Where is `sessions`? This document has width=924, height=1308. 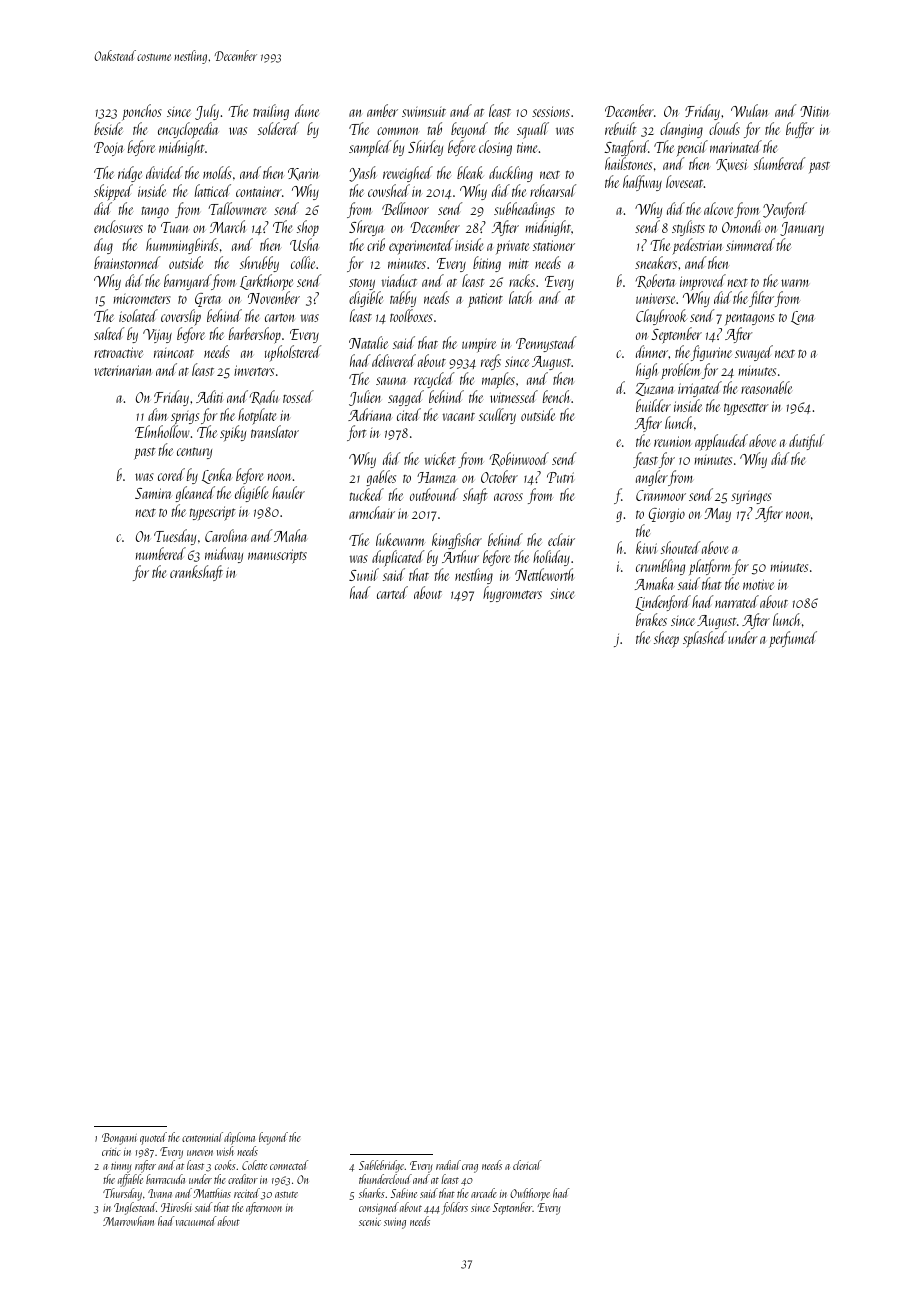
sessions is located at coordinates (551, 111).
